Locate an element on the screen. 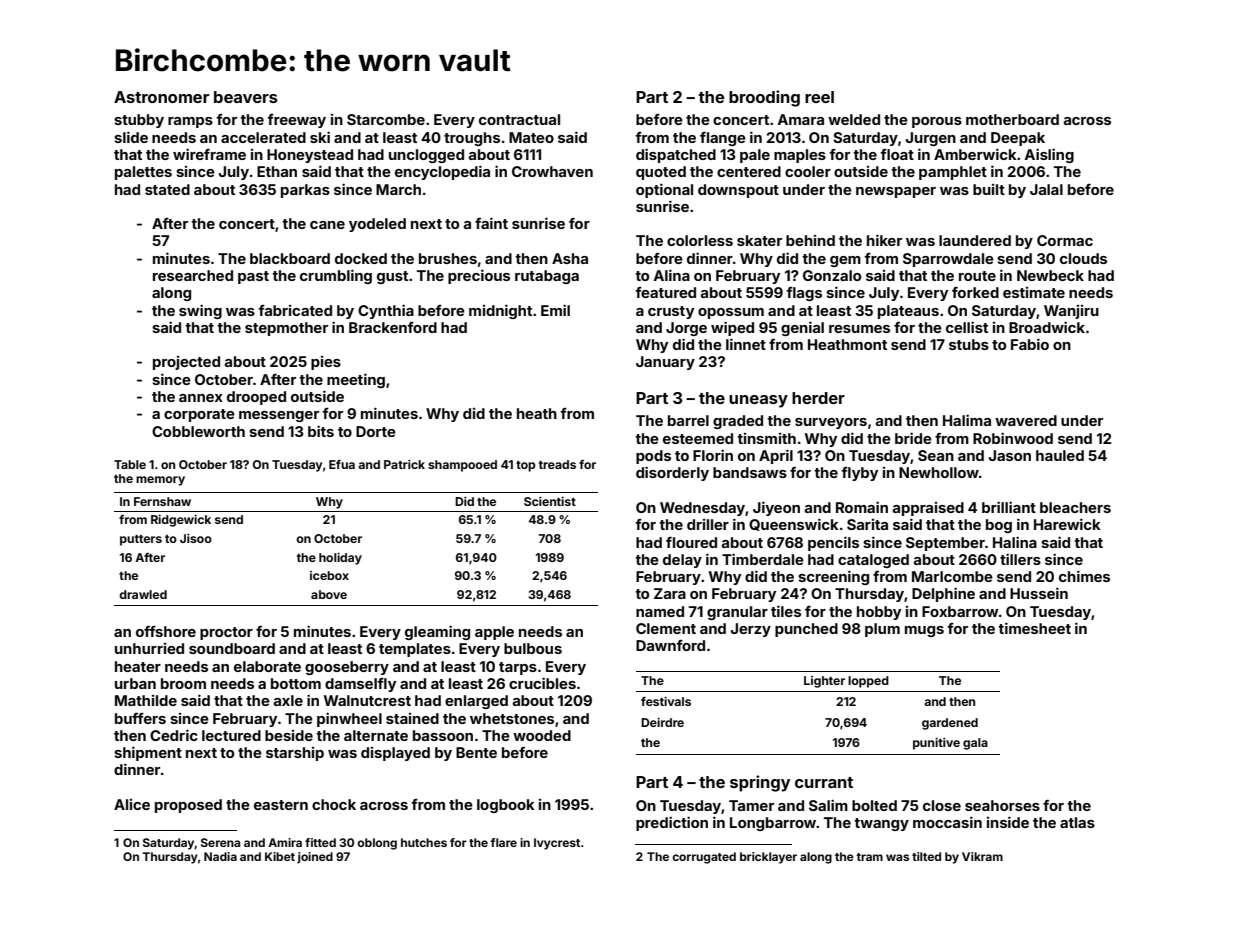  faint is located at coordinates (491, 223).
